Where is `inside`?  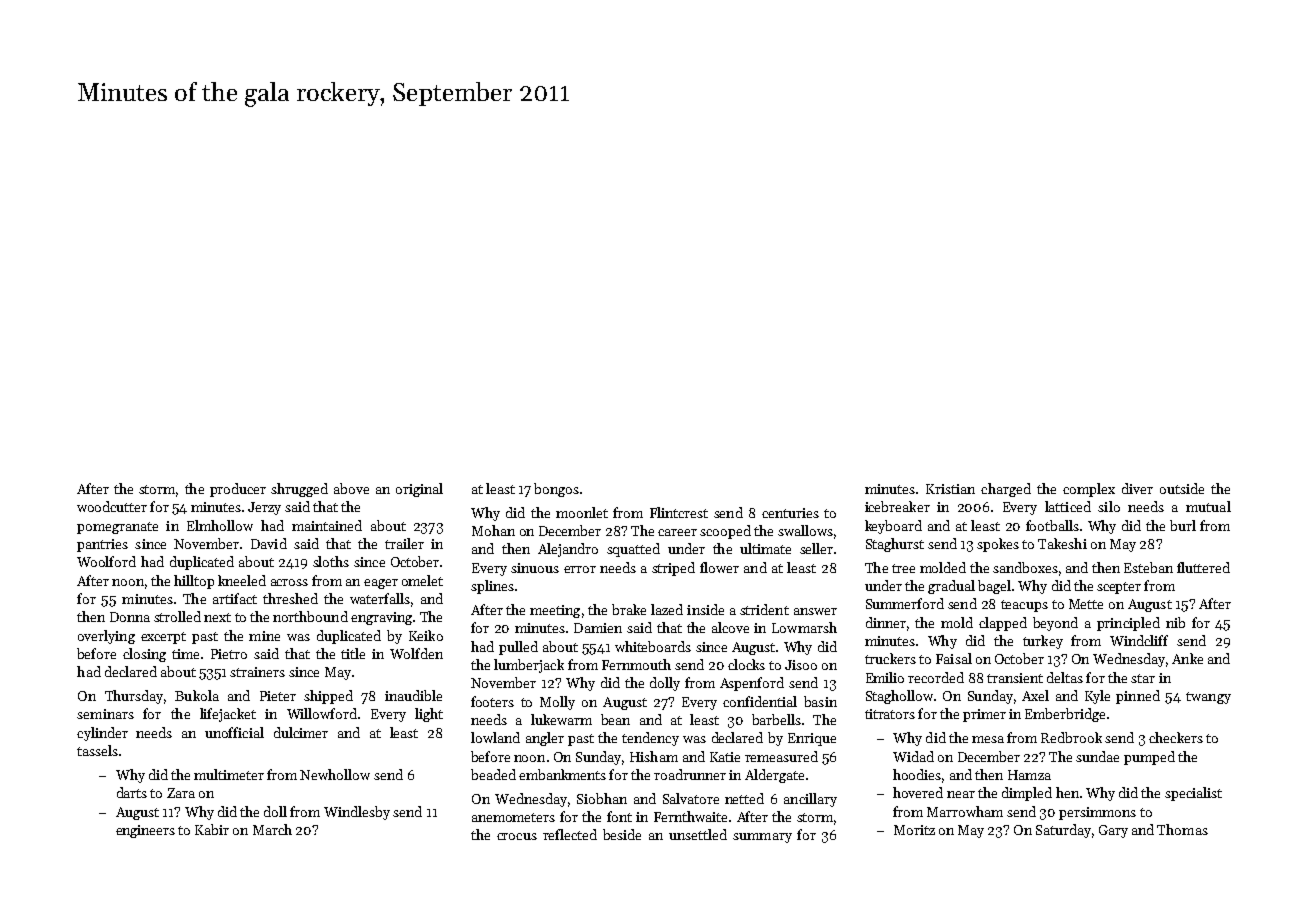
inside is located at coordinates (705, 609).
